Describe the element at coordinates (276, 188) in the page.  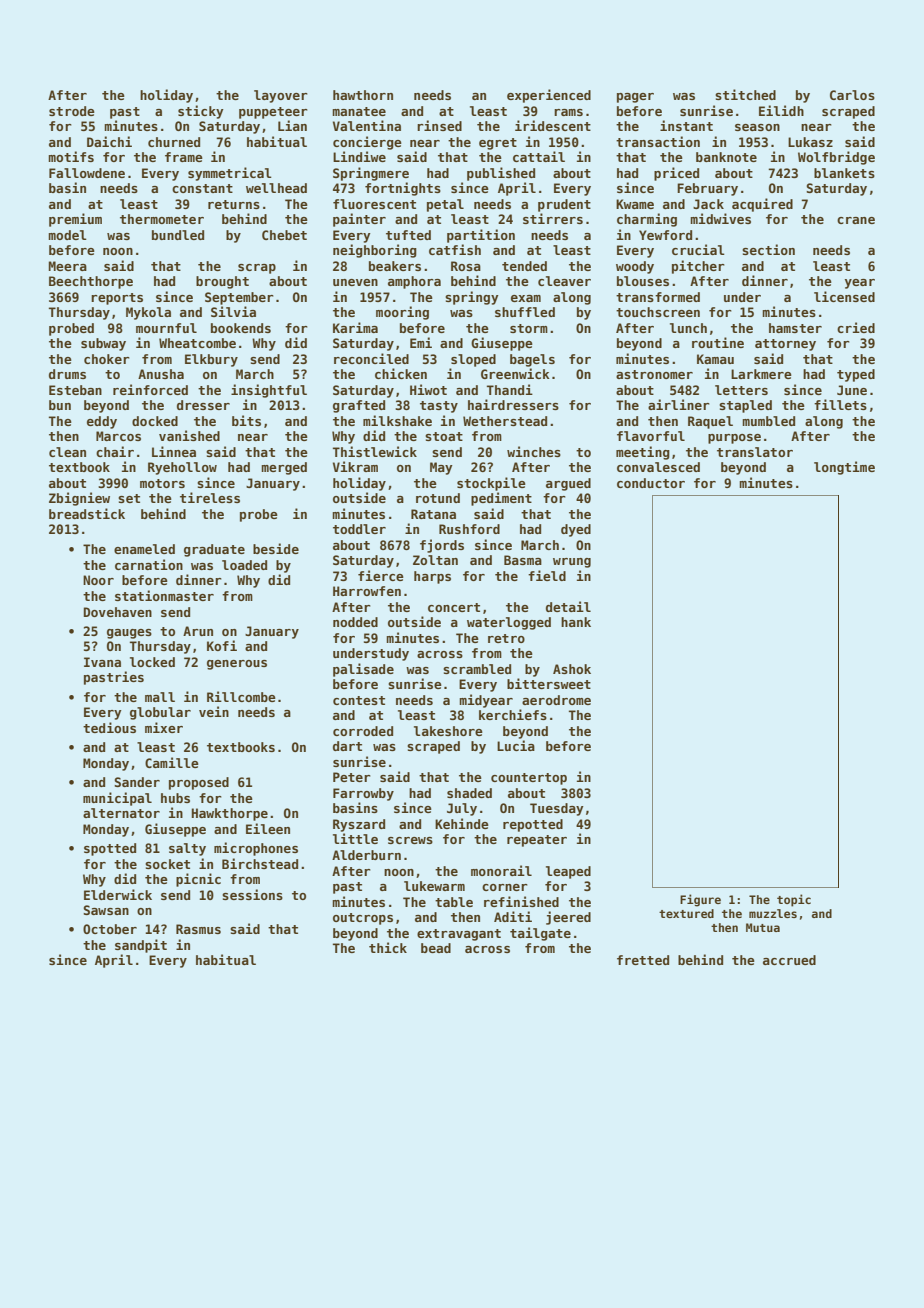
I see `wellhead` at that location.
